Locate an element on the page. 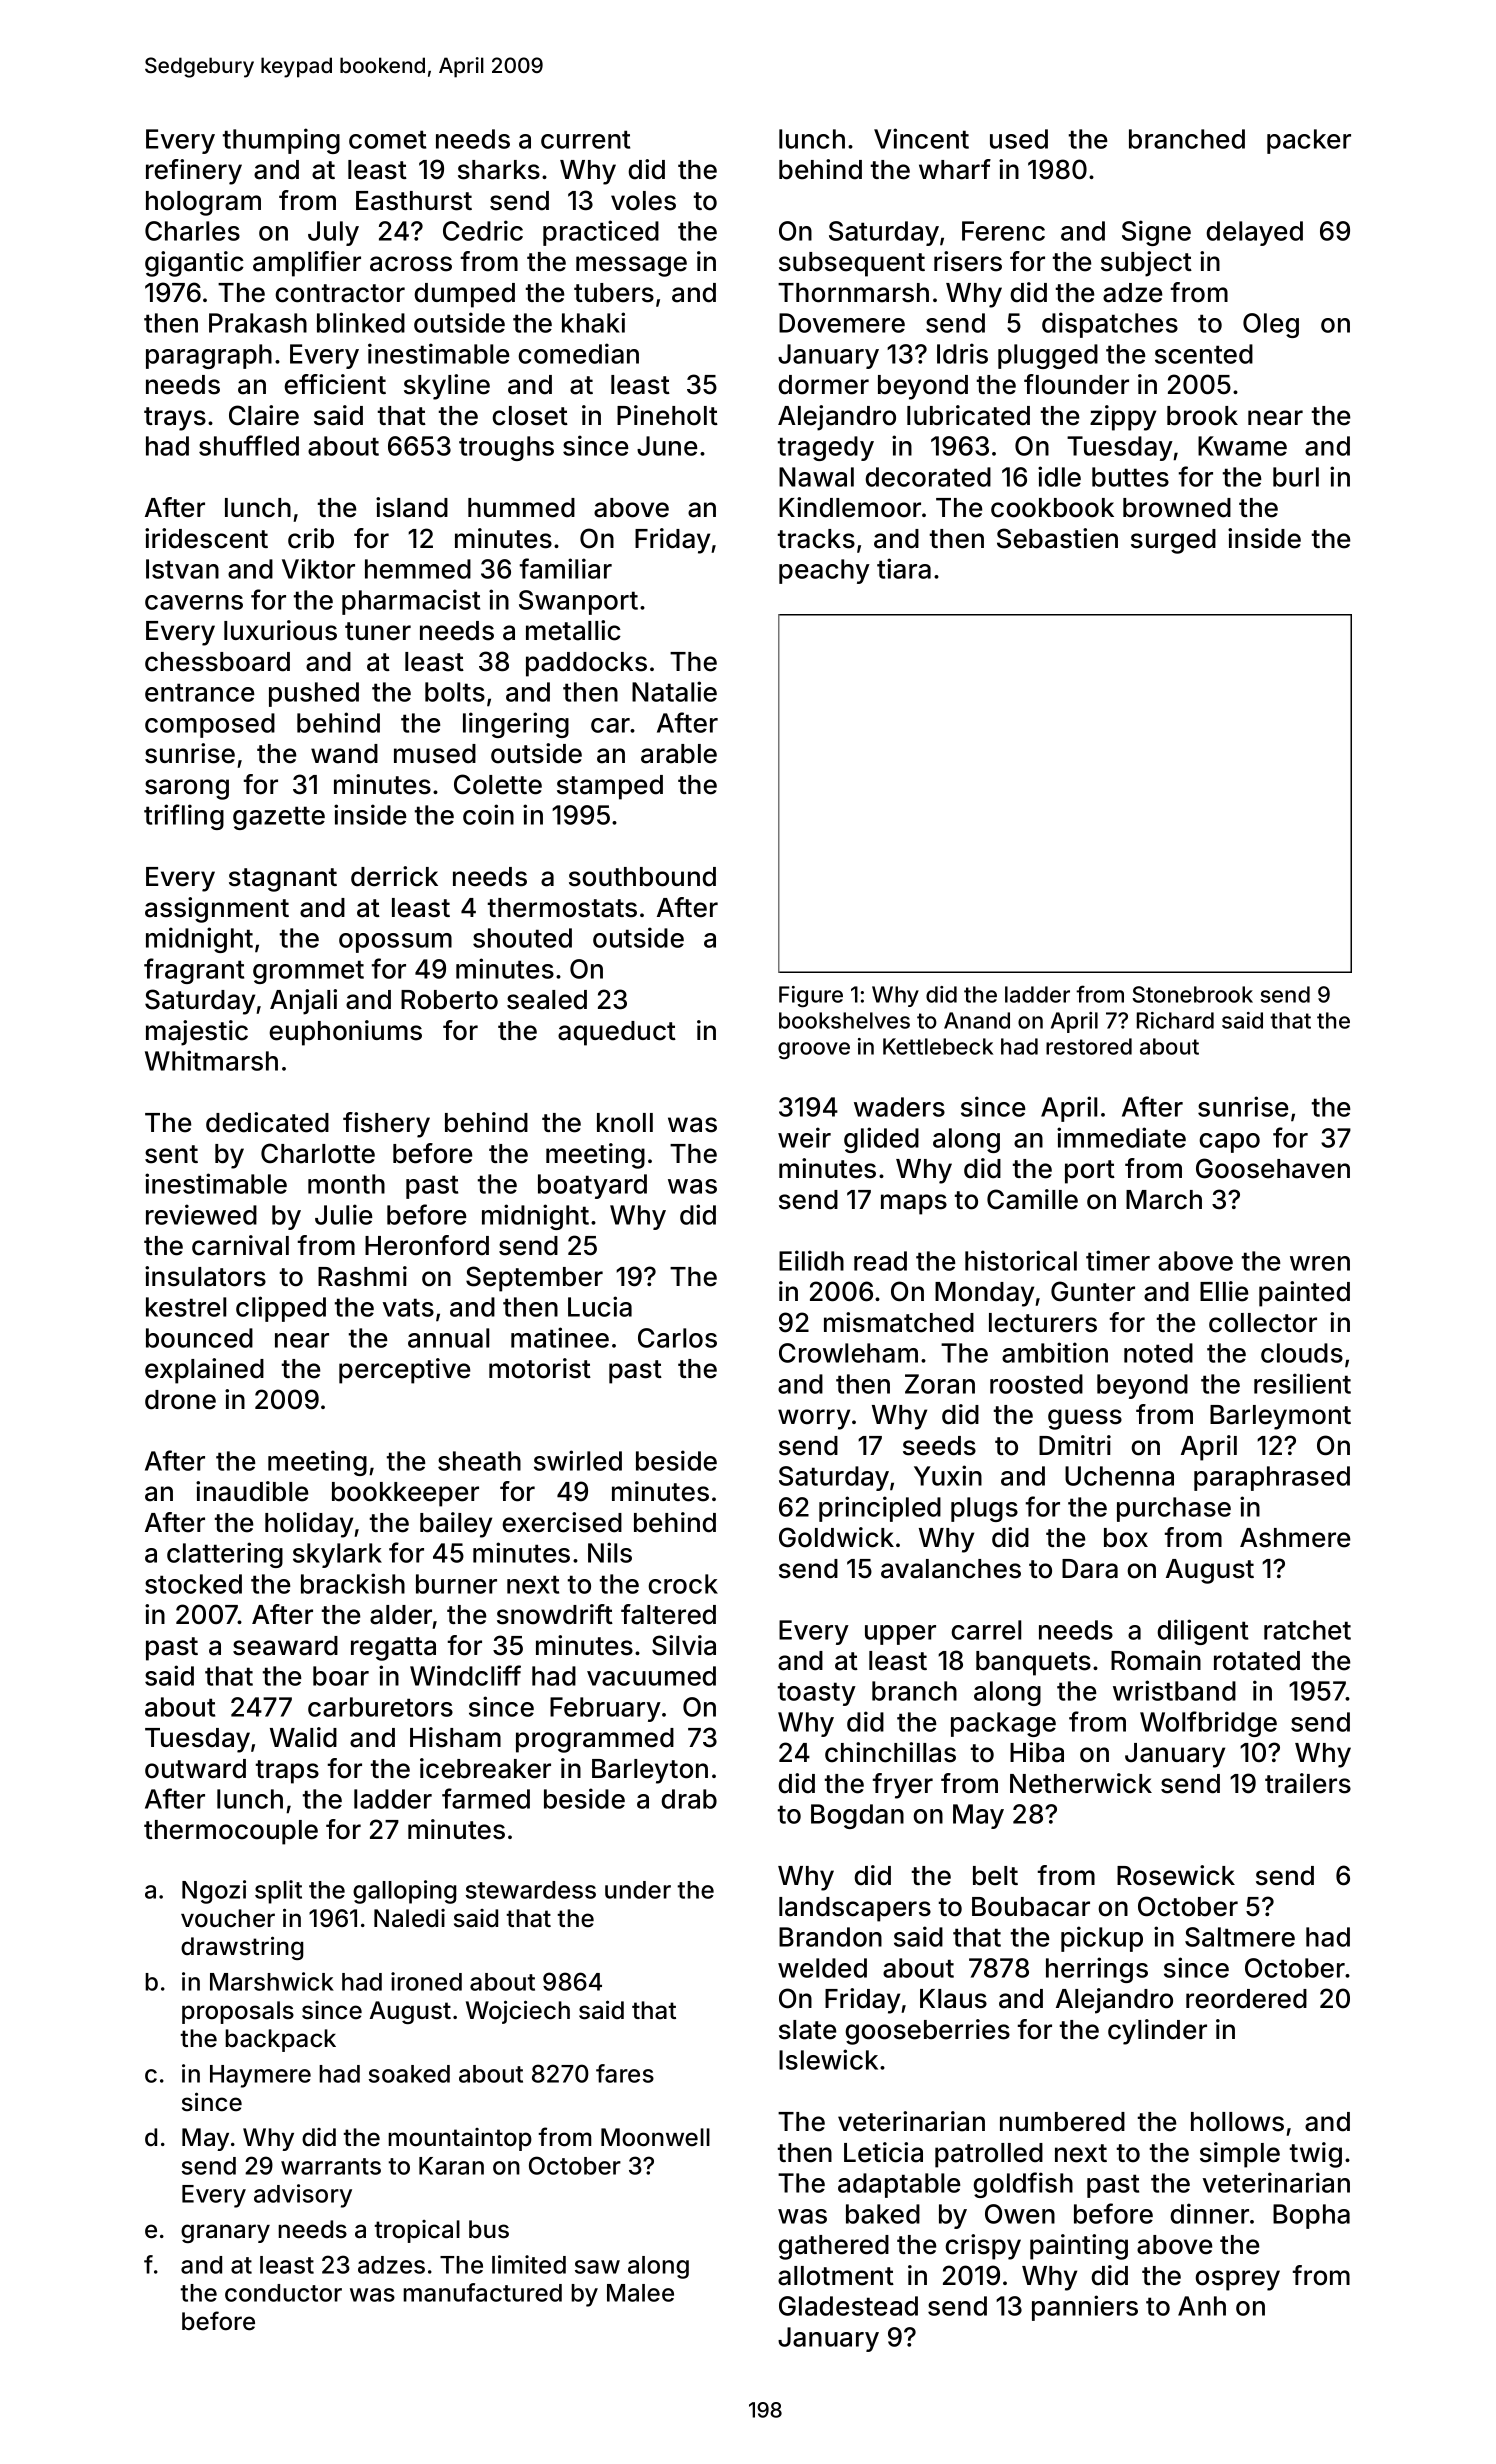  browned is located at coordinates (1177, 508).
